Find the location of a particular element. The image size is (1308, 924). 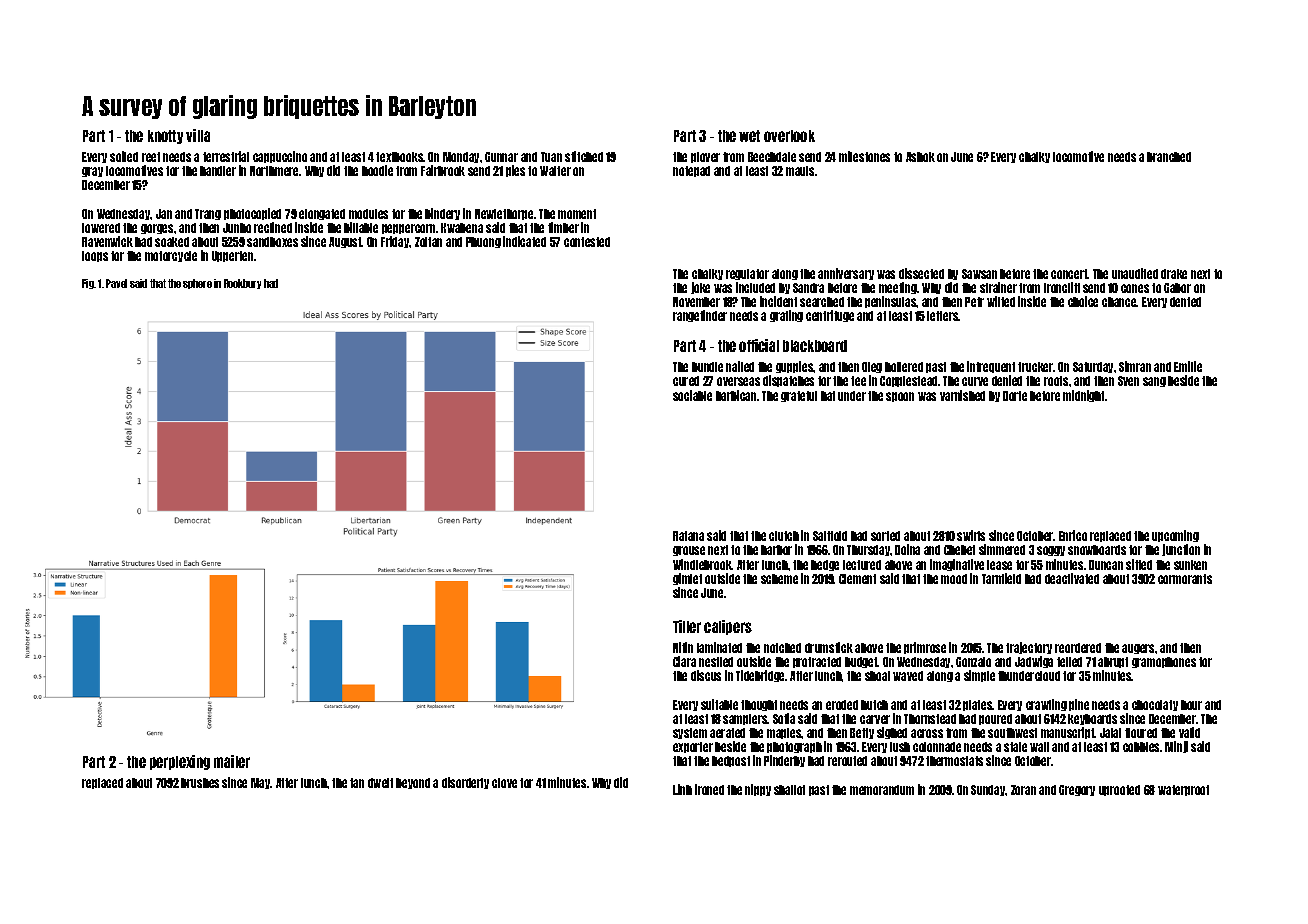

fan is located at coordinates (357, 783).
